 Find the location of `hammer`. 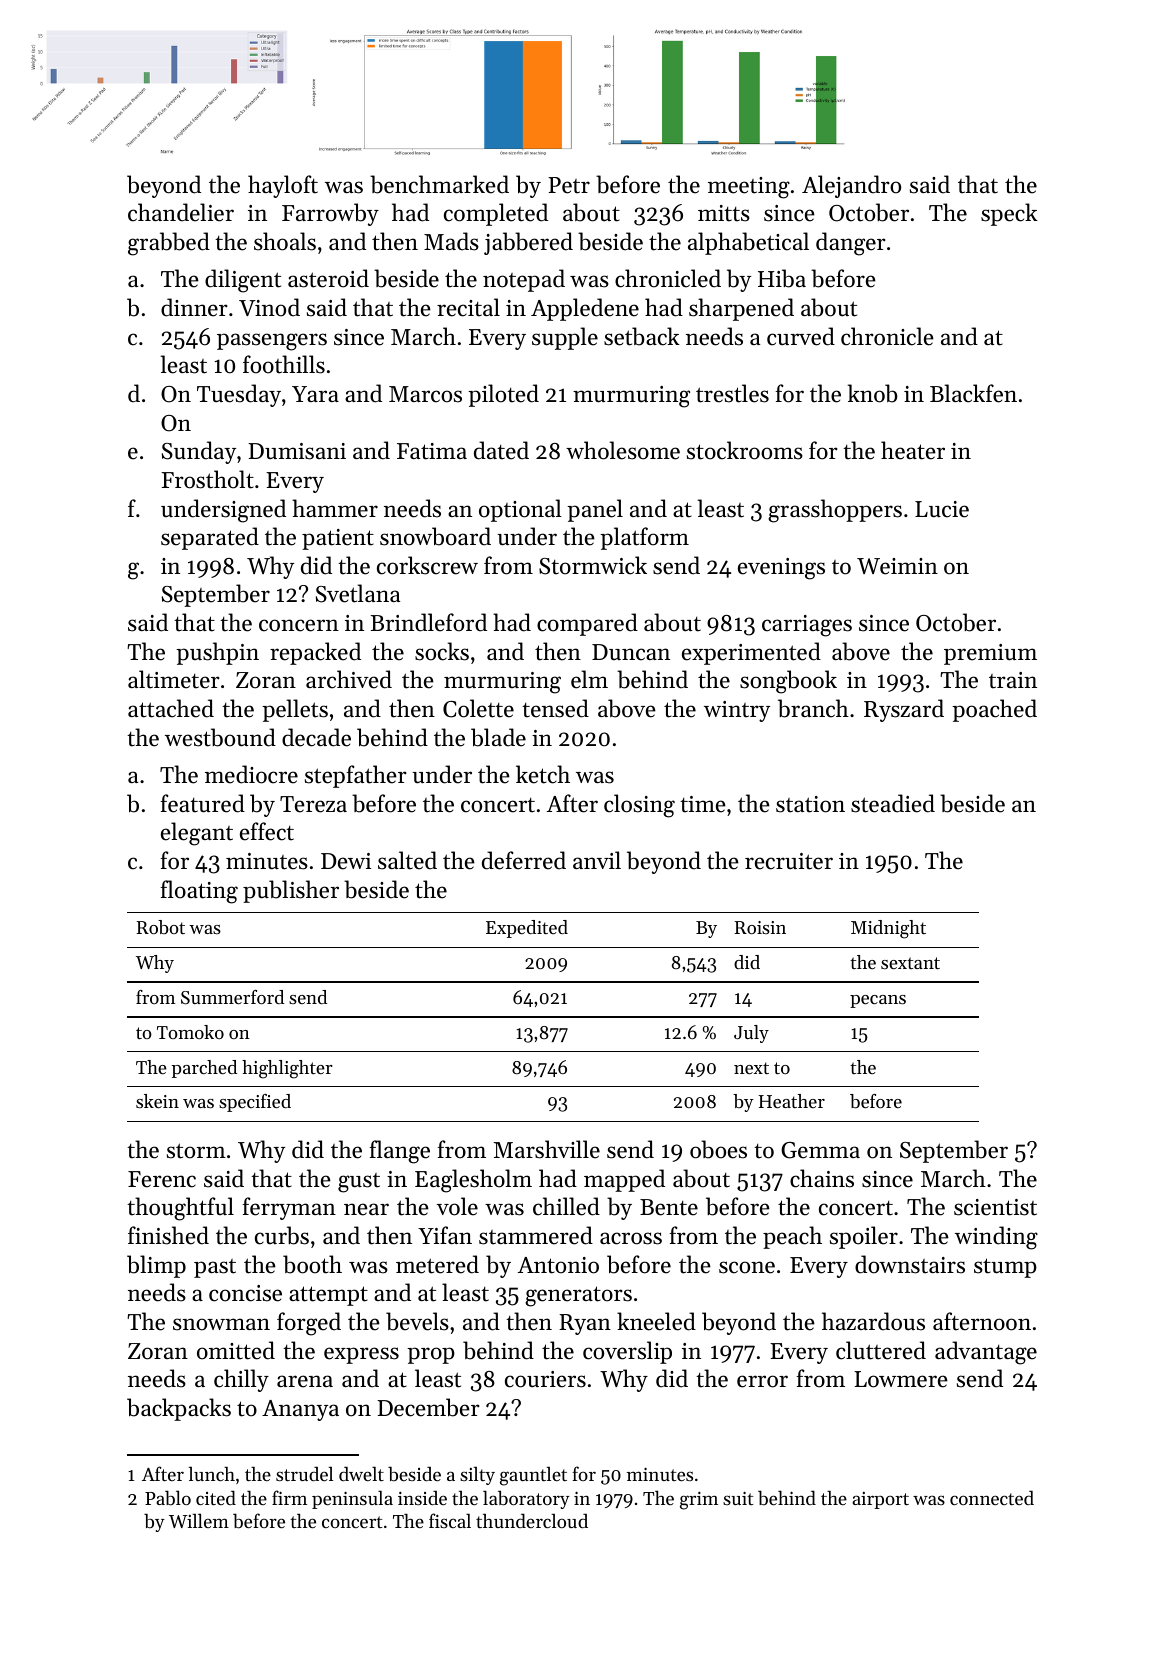

hammer is located at coordinates (335, 508).
